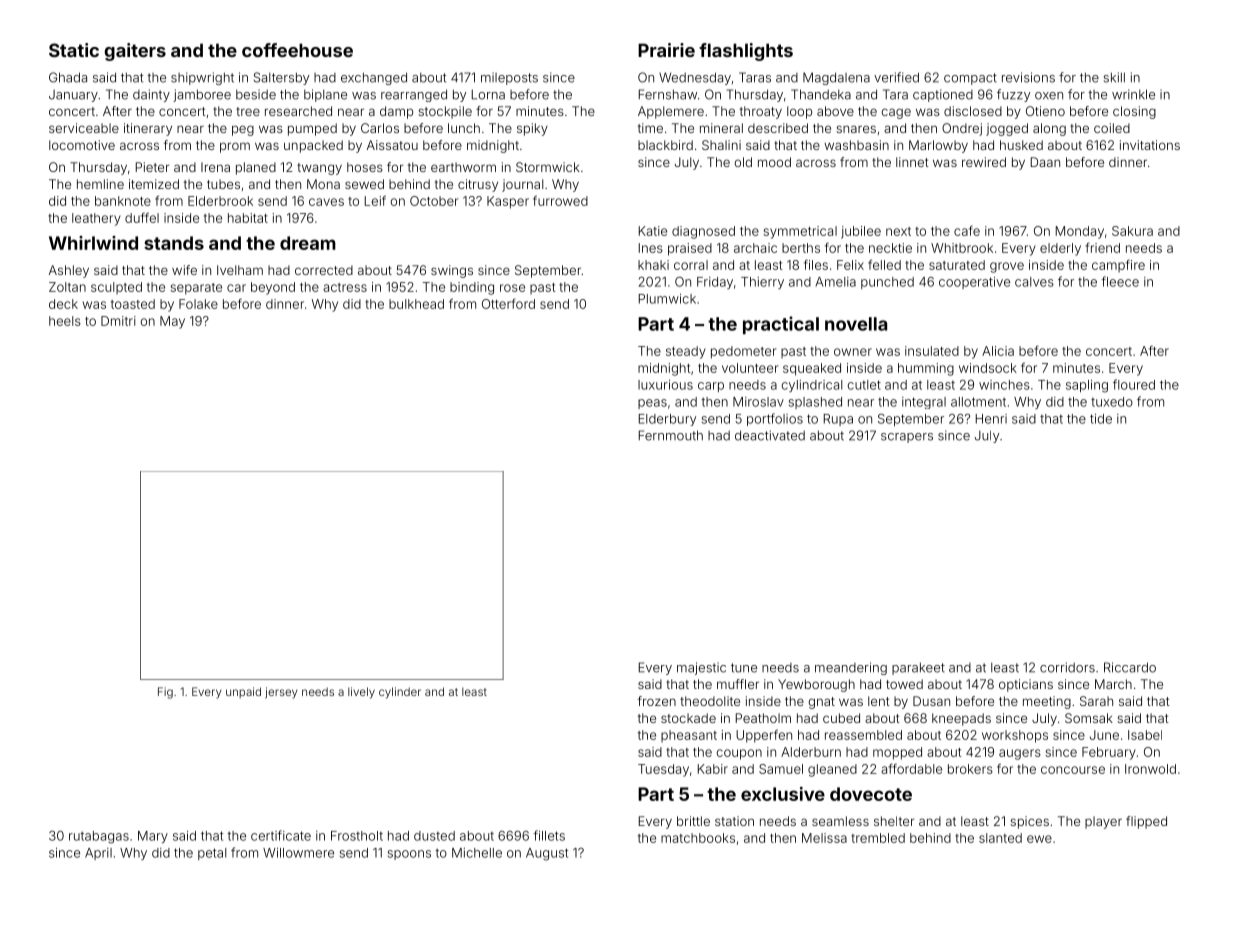 This document has height=952, width=1233. Describe the element at coordinates (98, 854) in the document. I see `April` at that location.
